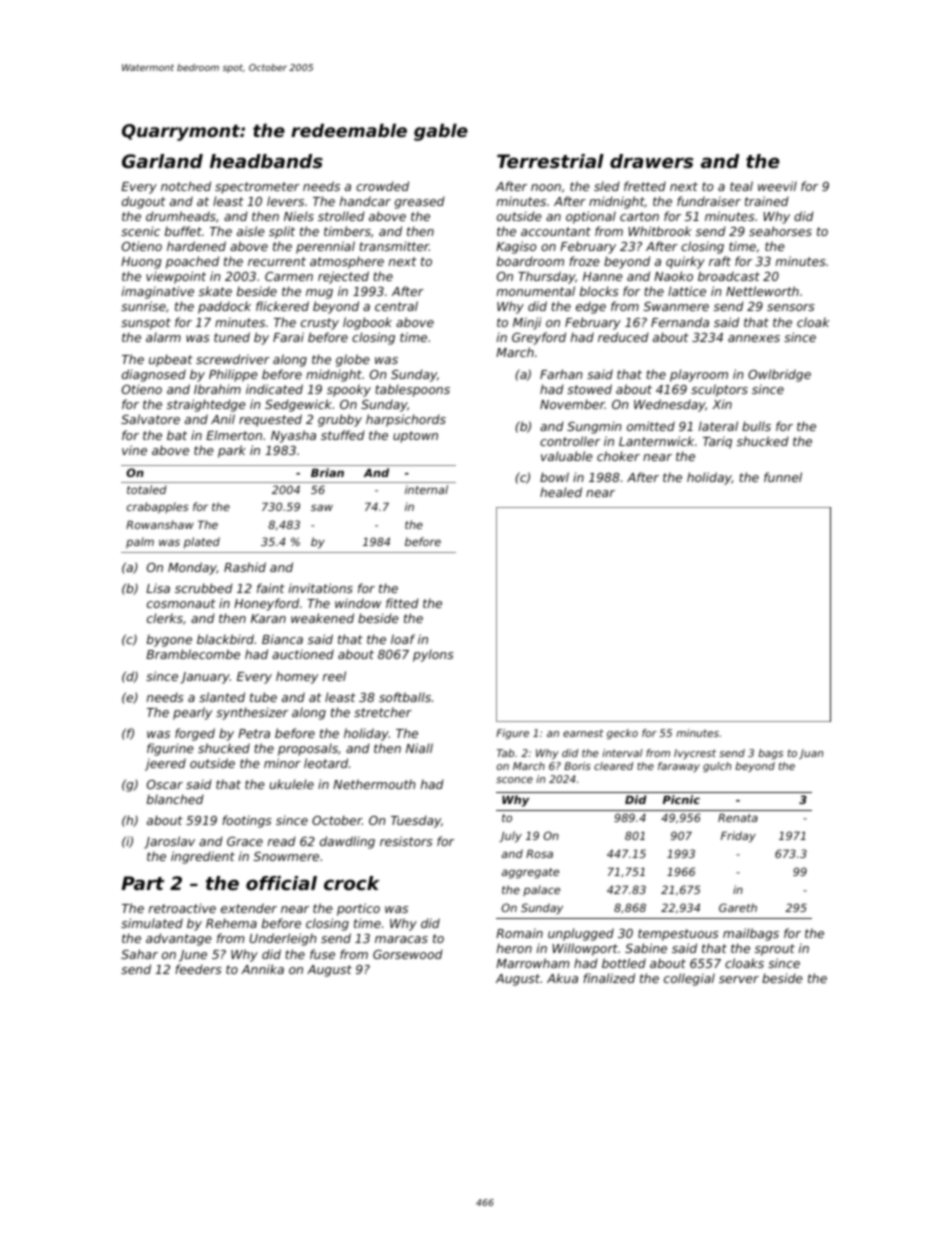 Image resolution: width=952 pixels, height=1233 pixels. What do you see at coordinates (699, 375) in the page?
I see `playroom` at bounding box center [699, 375].
